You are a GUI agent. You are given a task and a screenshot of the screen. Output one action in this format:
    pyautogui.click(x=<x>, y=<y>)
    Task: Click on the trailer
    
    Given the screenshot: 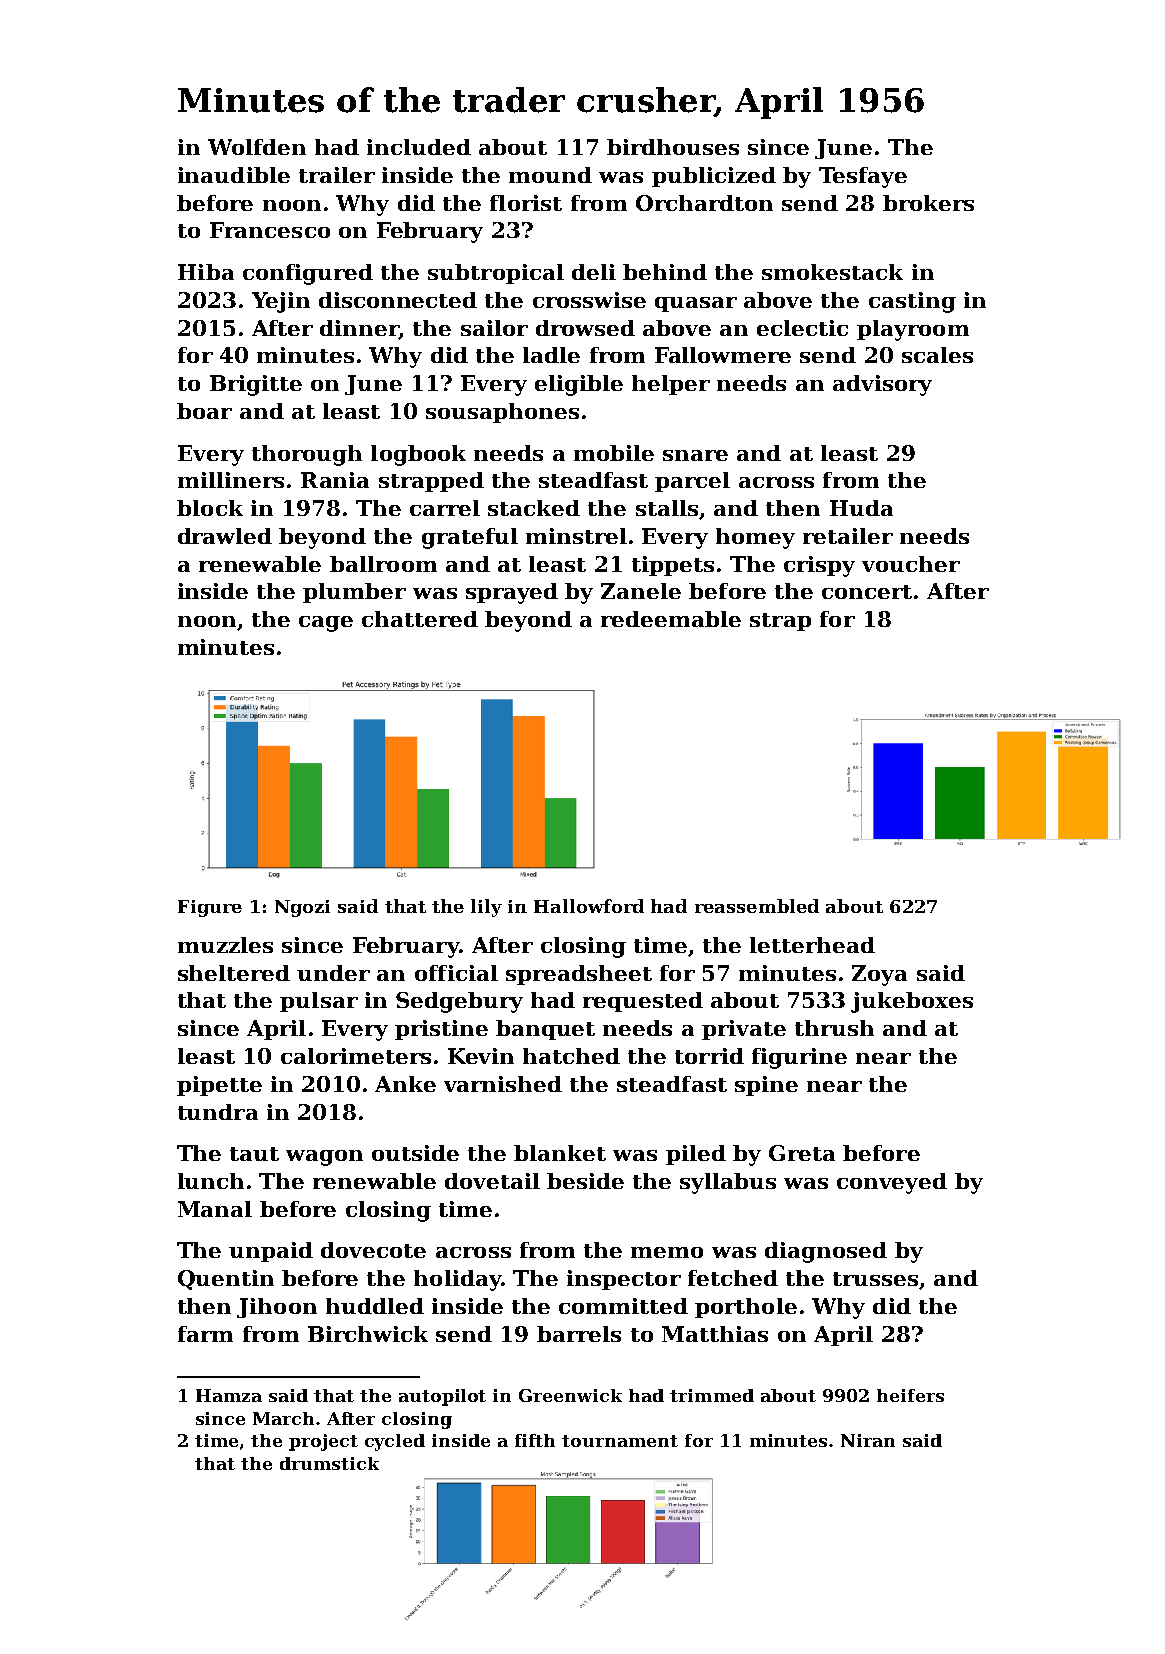 What is the action you would take?
    pyautogui.click(x=337, y=175)
